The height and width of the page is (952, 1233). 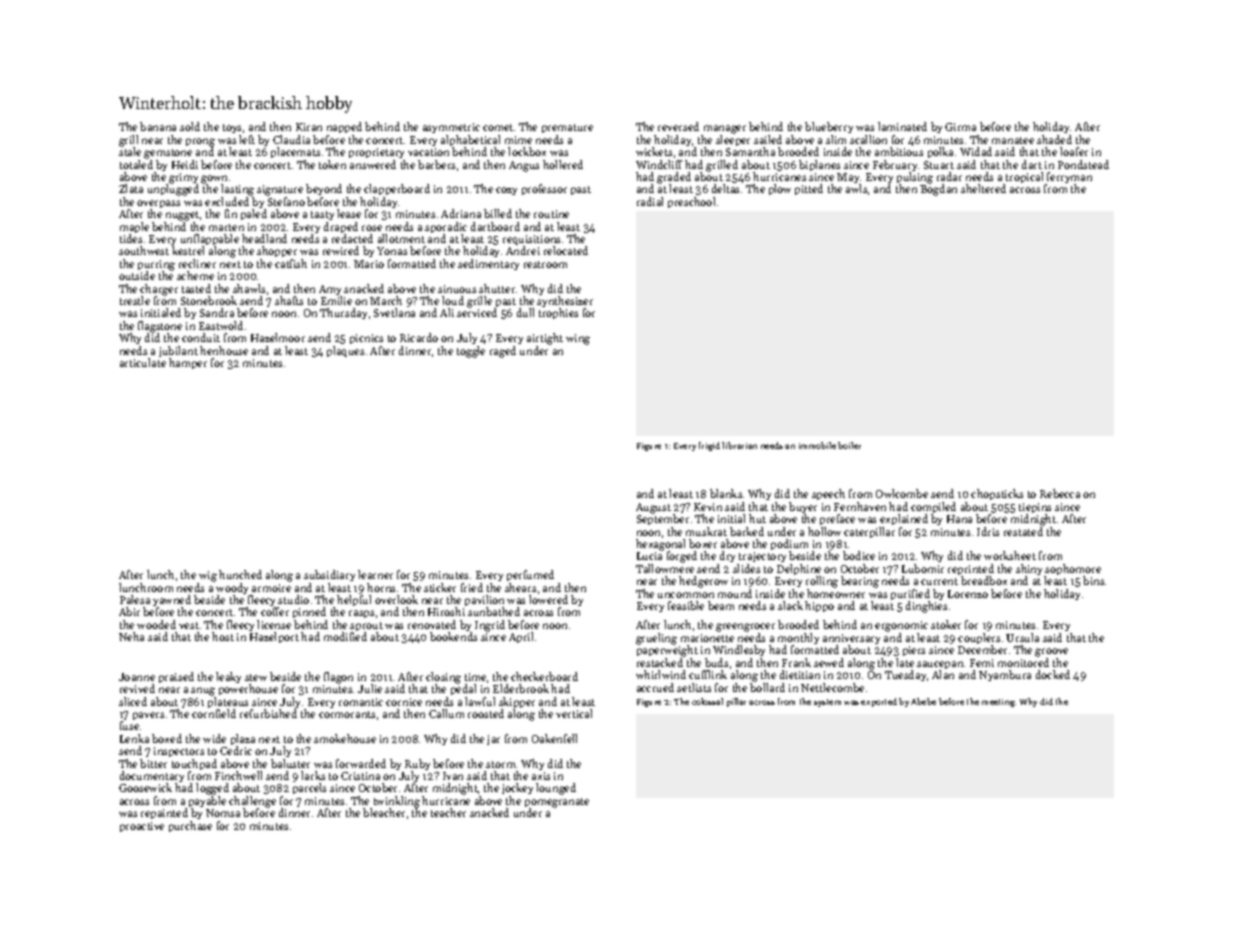 I want to click on pavers, so click(x=148, y=716).
